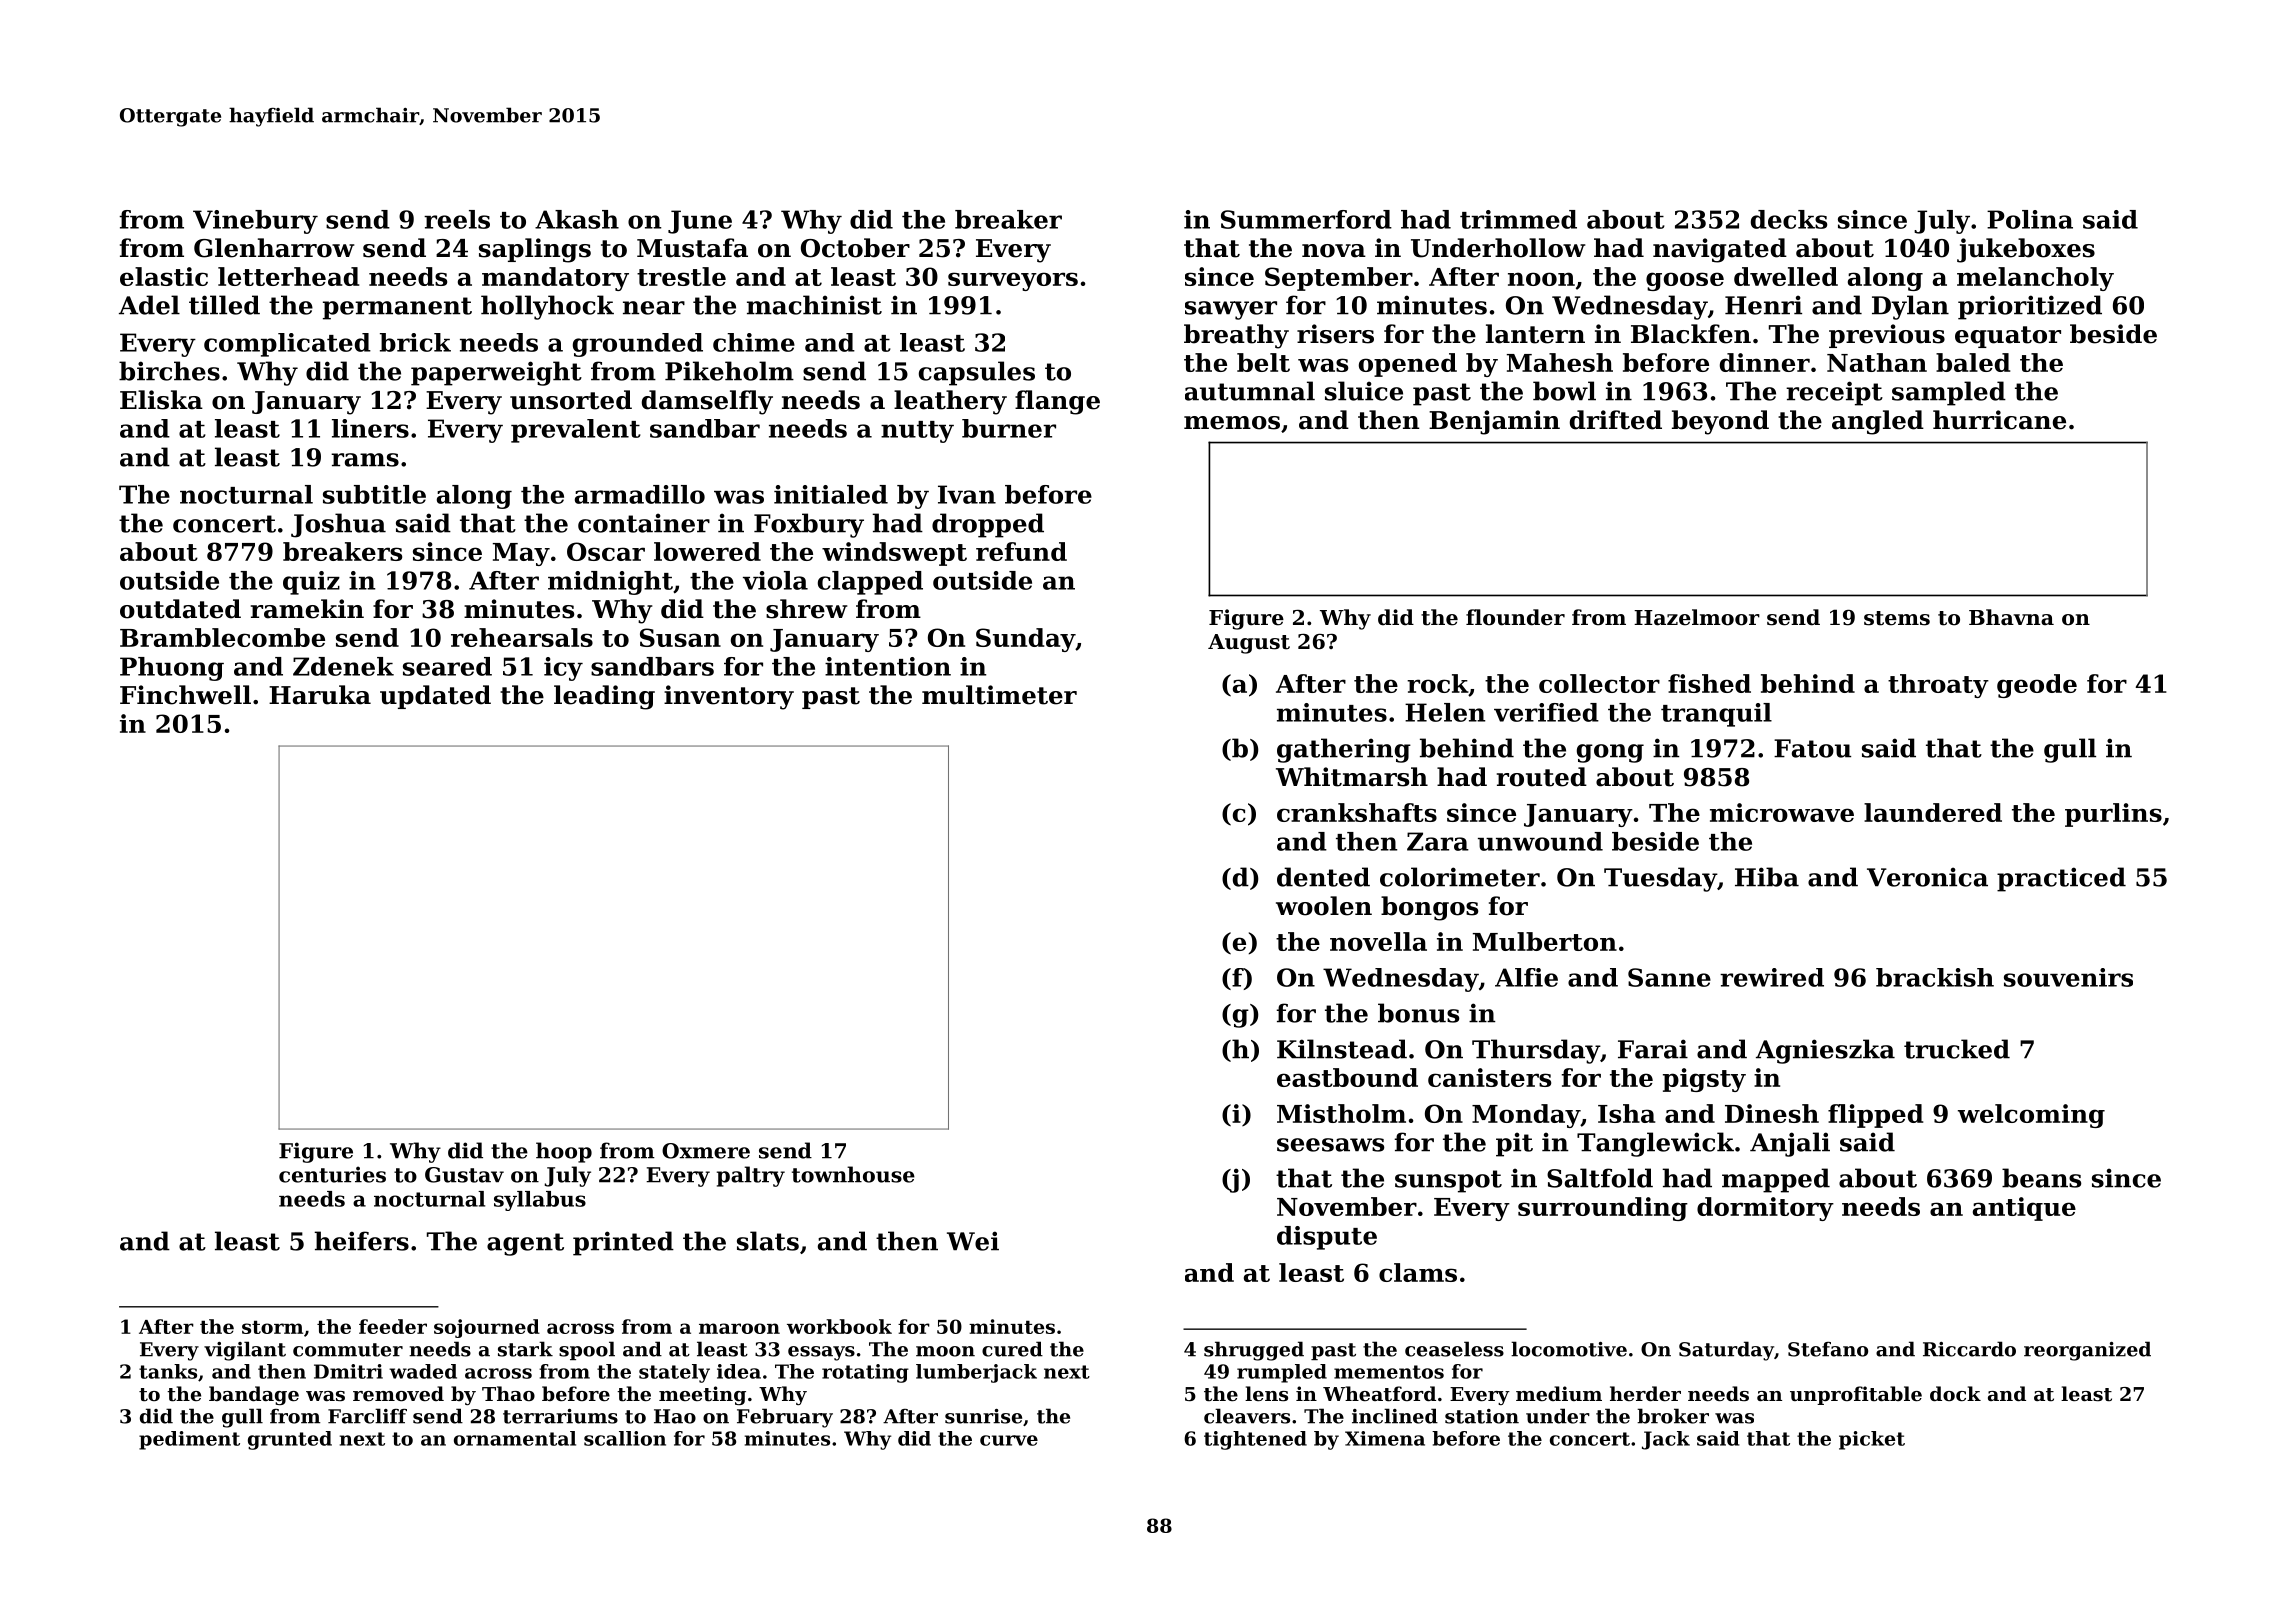  Describe the element at coordinates (564, 1152) in the screenshot. I see `hoop` at that location.
